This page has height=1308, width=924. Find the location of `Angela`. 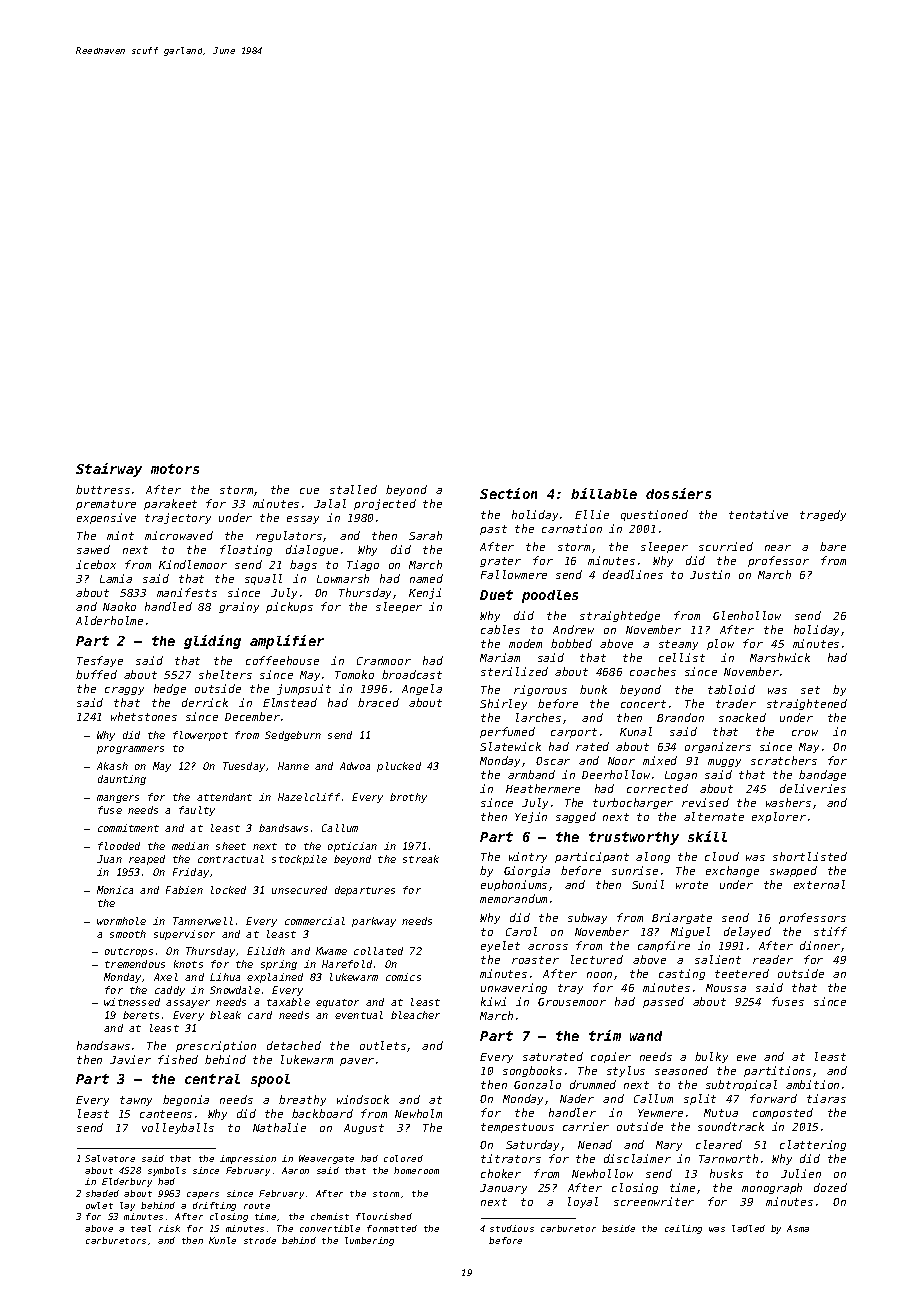

Angela is located at coordinates (422, 689).
